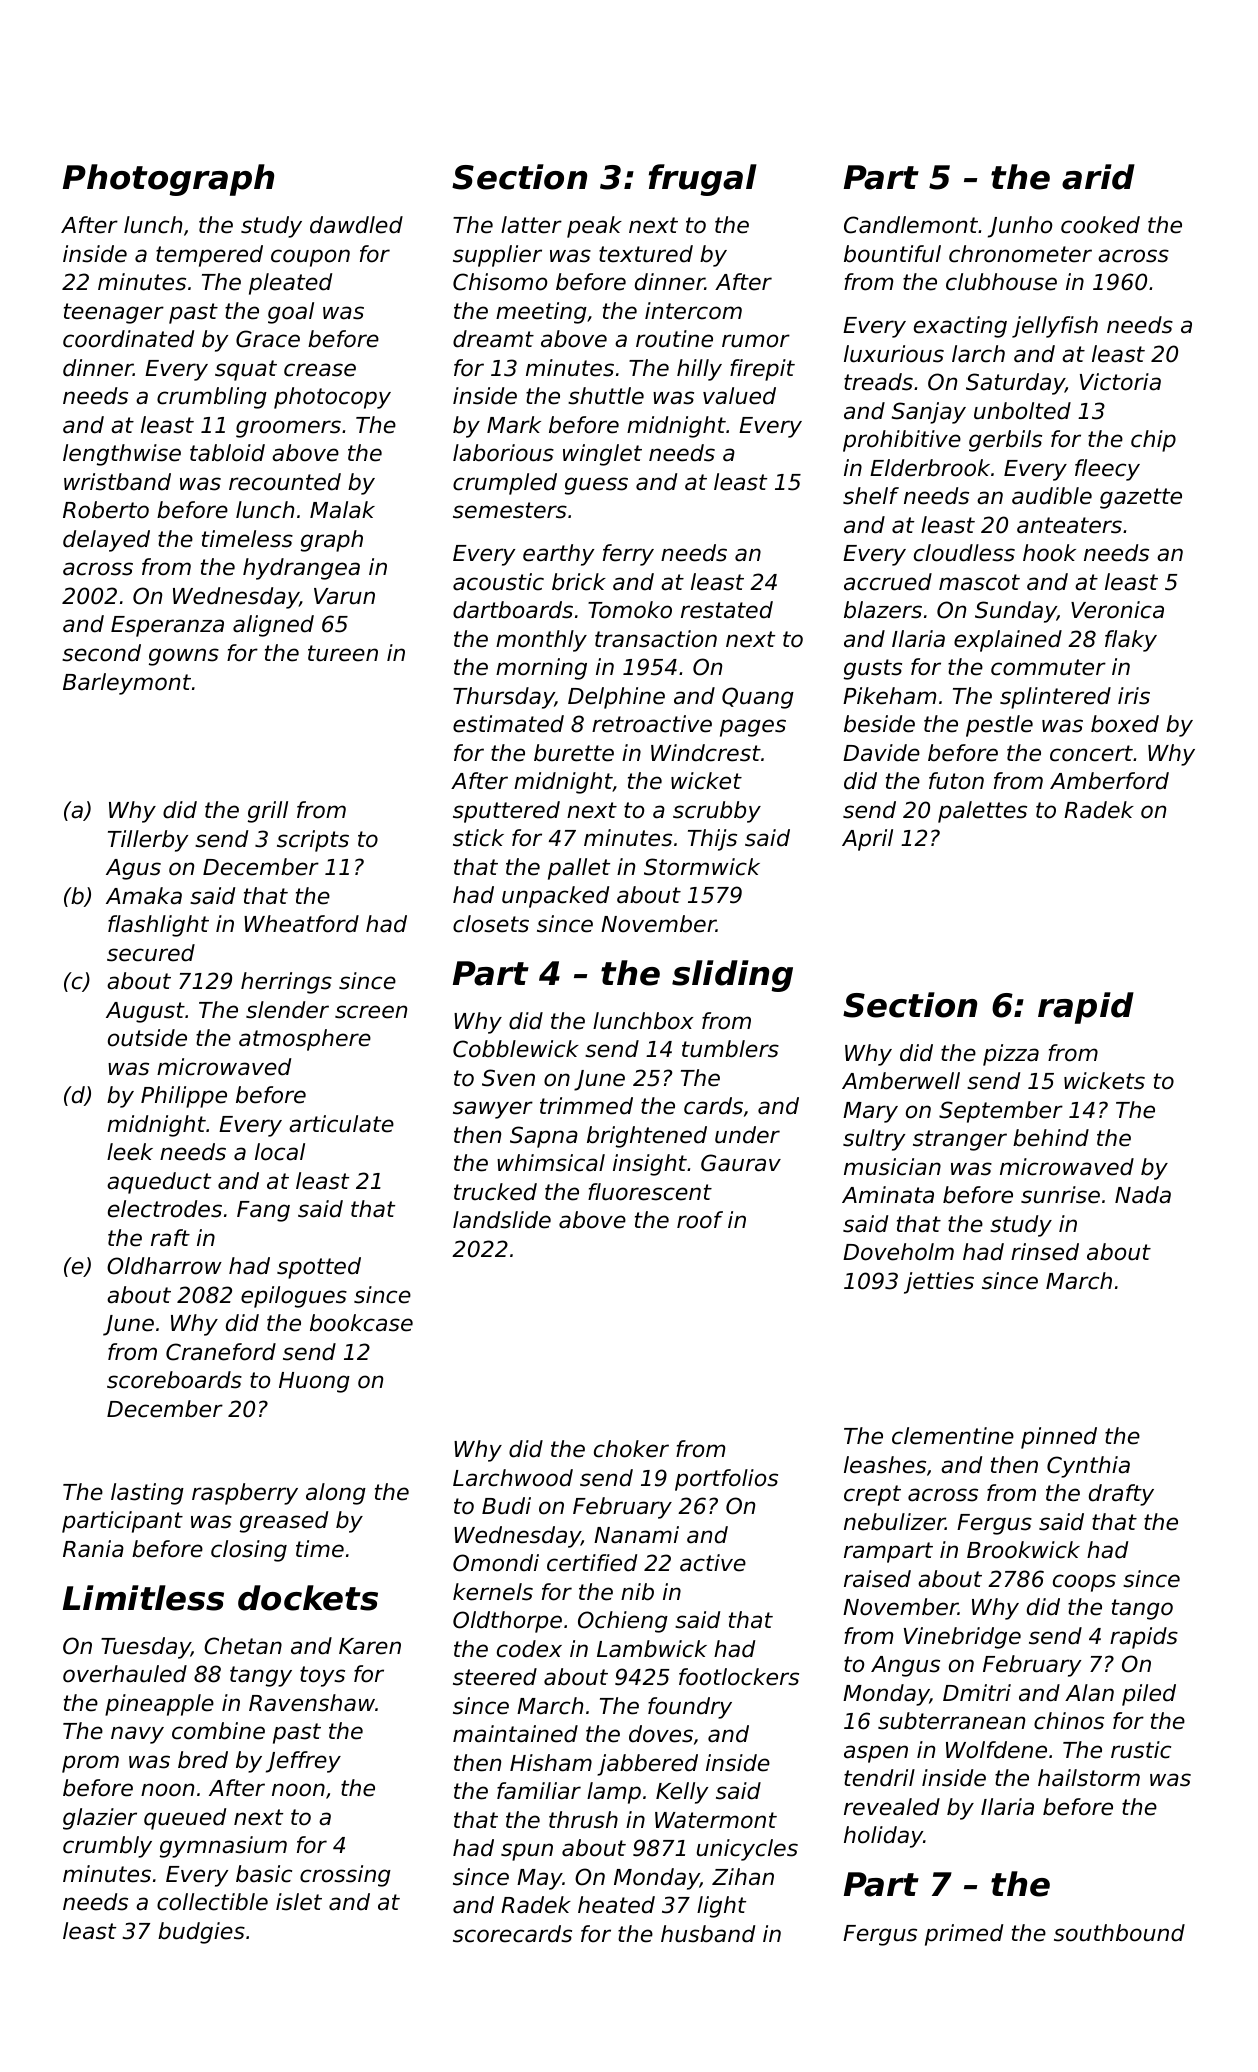 The width and height of the screenshot is (1258, 2072). What do you see at coordinates (201, 1933) in the screenshot?
I see `budgies` at bounding box center [201, 1933].
